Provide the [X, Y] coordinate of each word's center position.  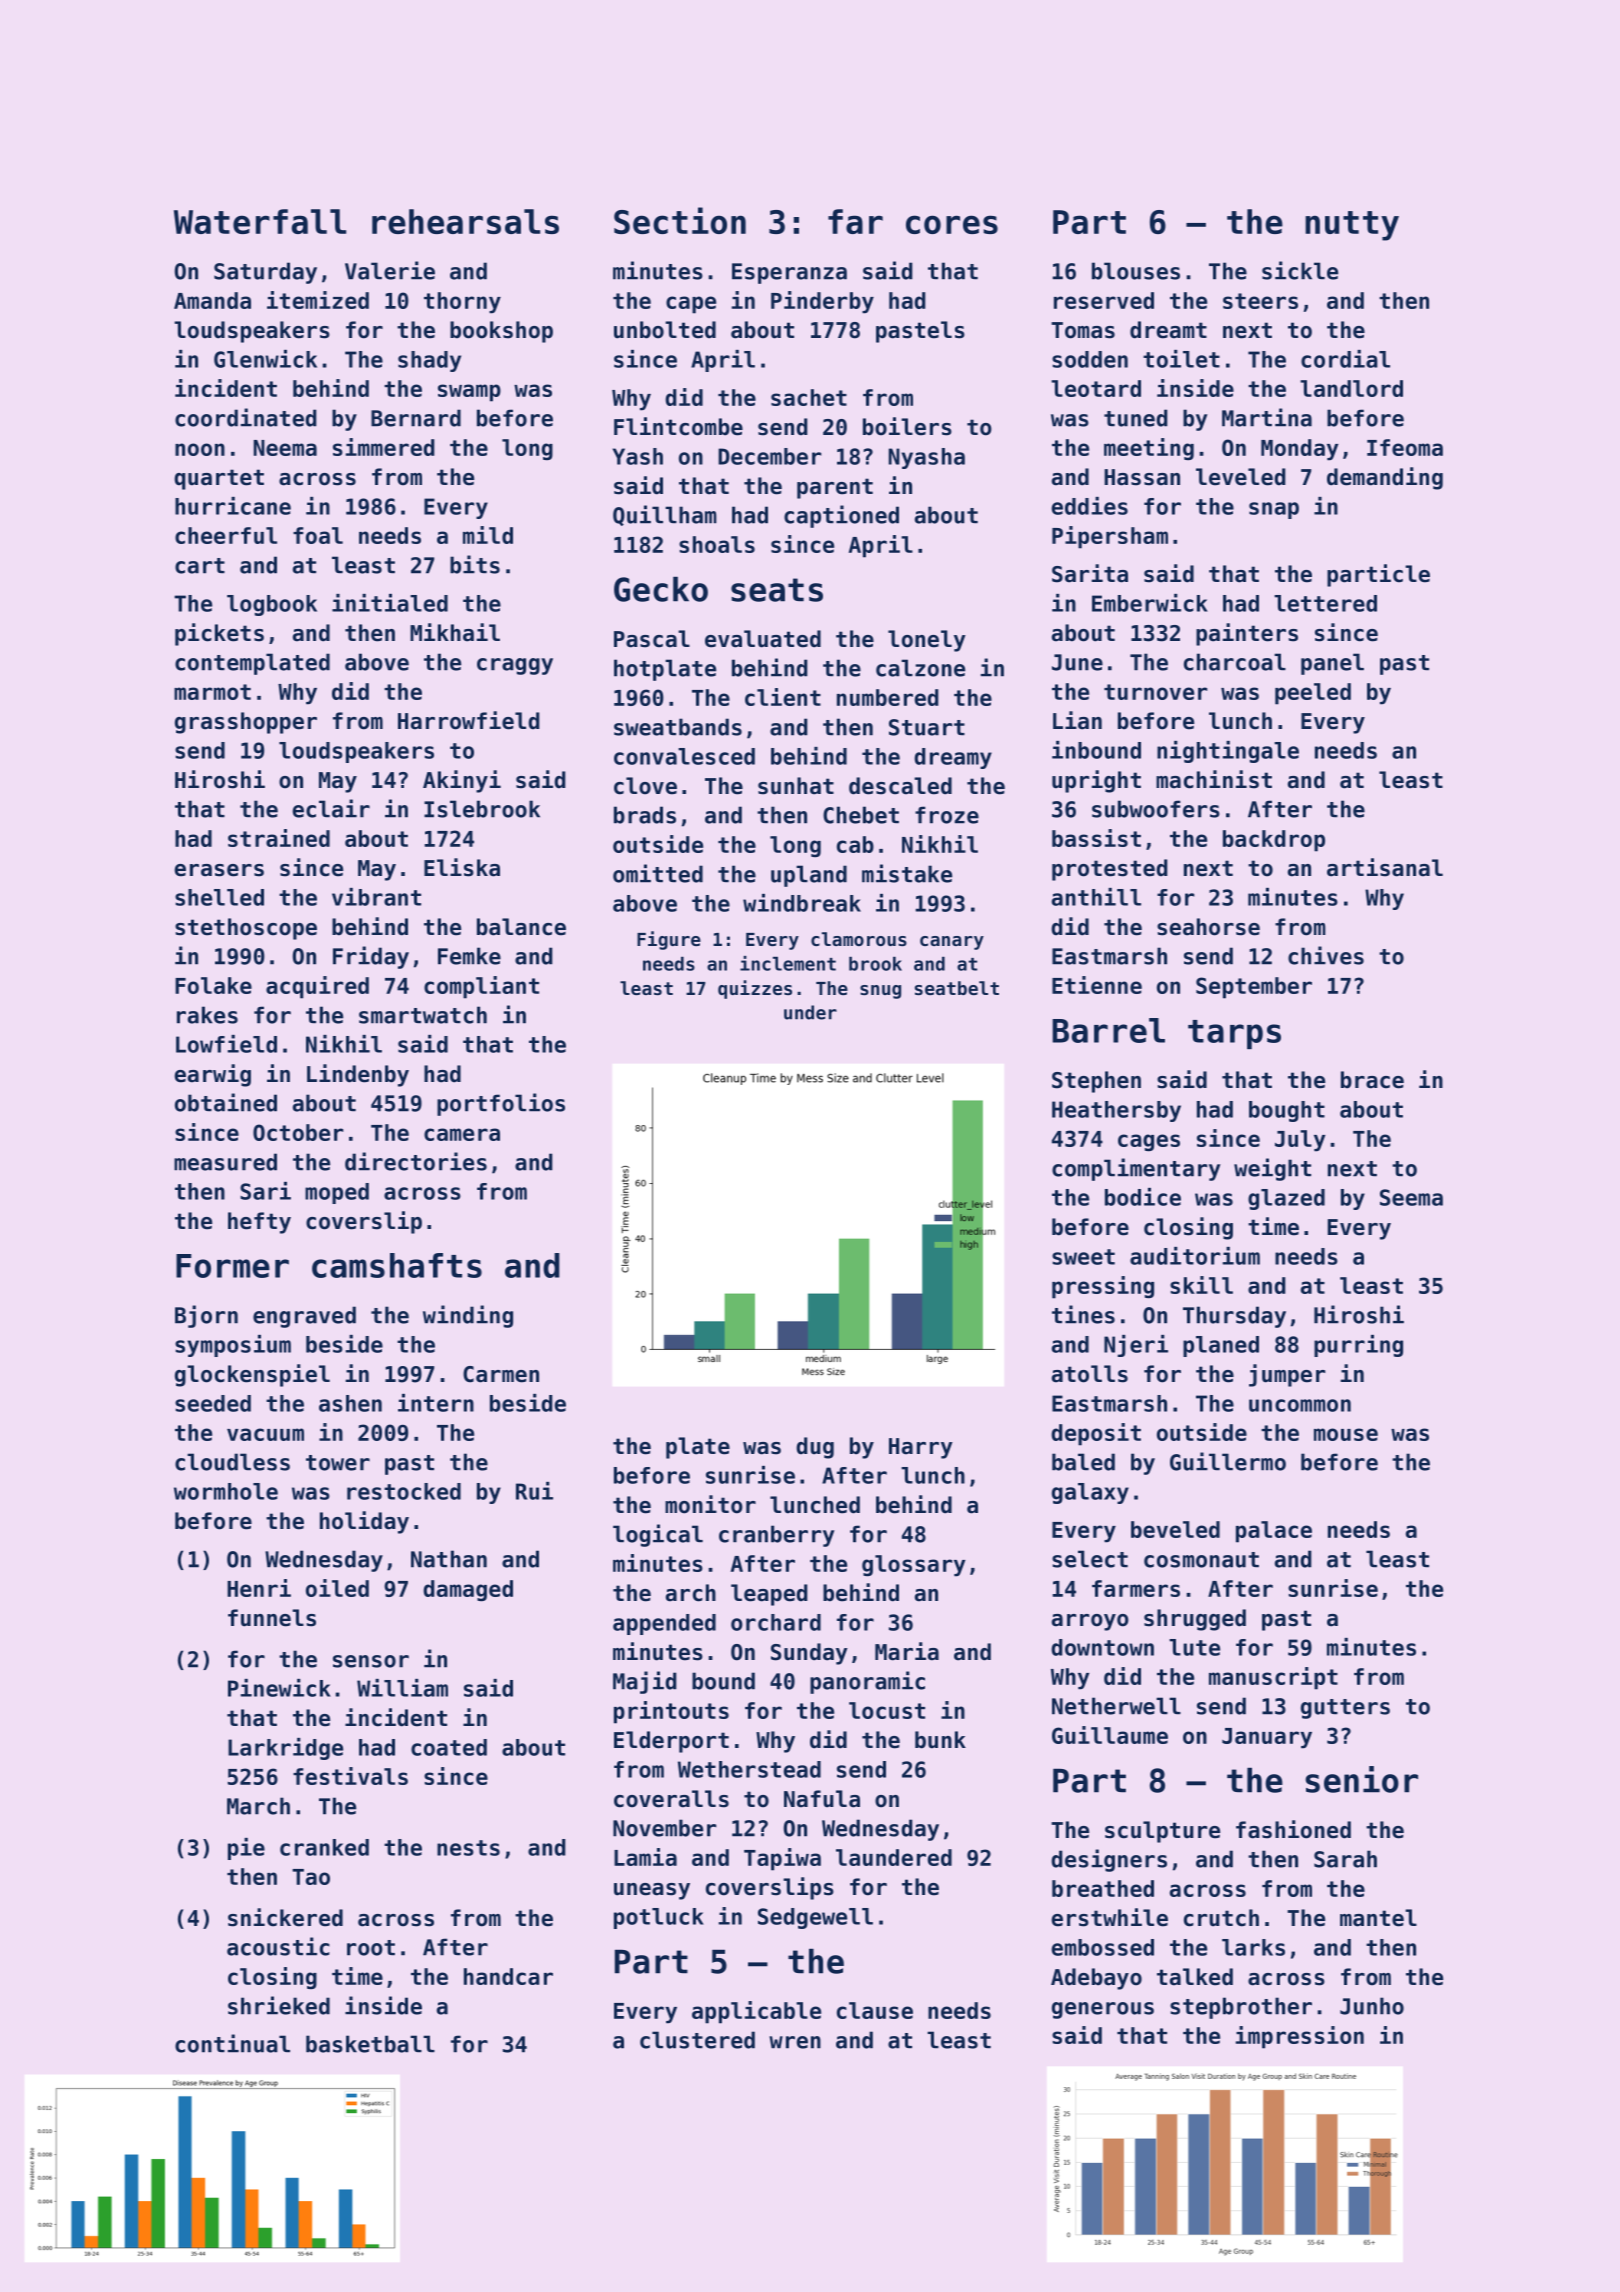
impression [1300, 2037]
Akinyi [462, 781]
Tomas [1083, 330]
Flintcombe [678, 426]
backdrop [1274, 841]
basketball [370, 2044]
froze [947, 815]
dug [815, 1448]
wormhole [226, 1491]
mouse [1346, 1434]
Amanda [212, 300]
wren [795, 2042]
